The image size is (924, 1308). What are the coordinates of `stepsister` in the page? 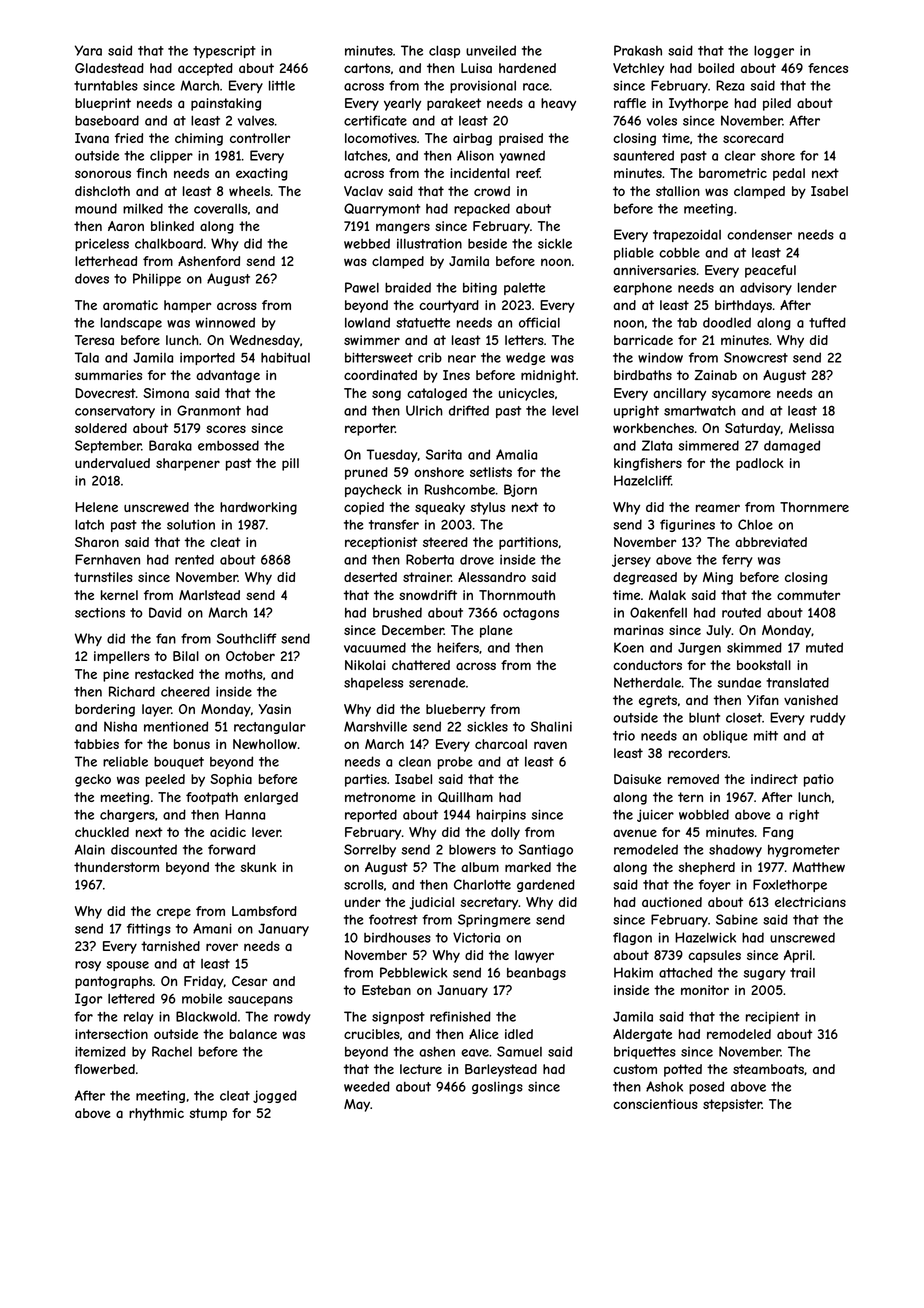 It's located at (732, 1105).
